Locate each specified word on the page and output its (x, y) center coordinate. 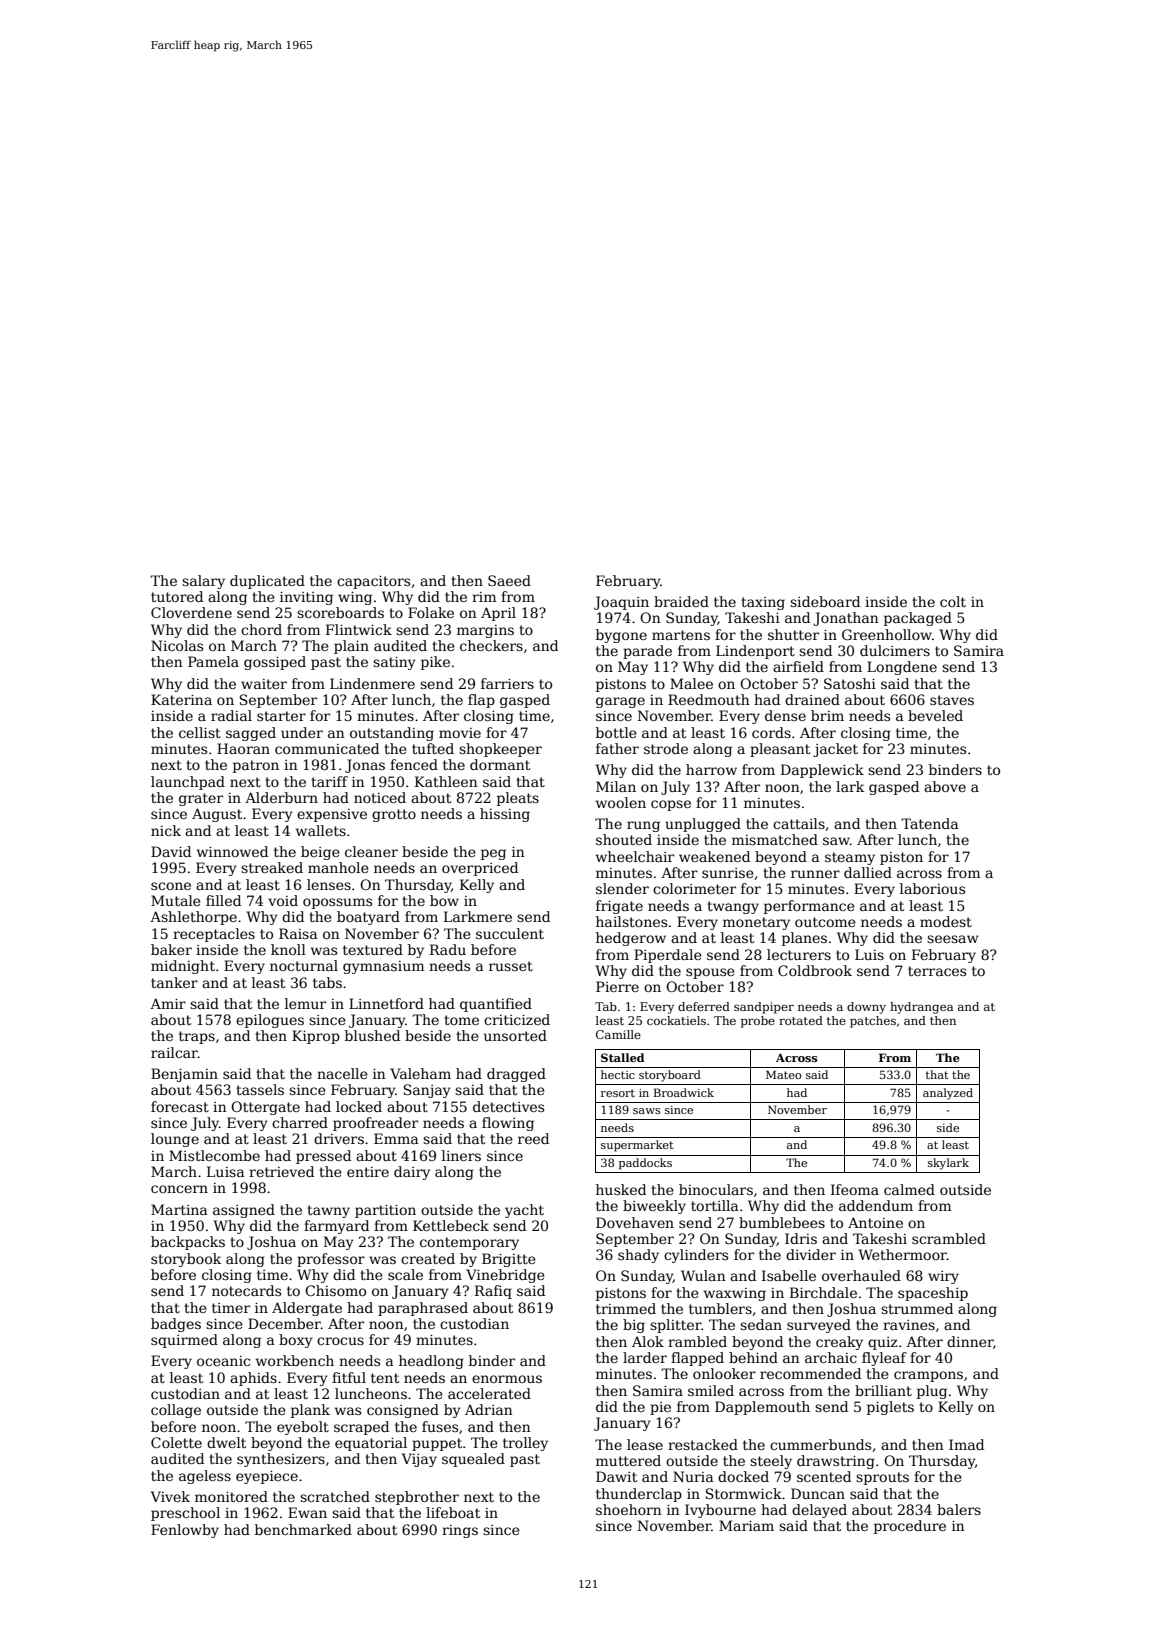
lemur (305, 1003)
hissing (505, 815)
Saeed (509, 580)
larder (645, 1357)
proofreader (375, 1124)
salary (203, 582)
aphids (253, 1379)
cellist (200, 732)
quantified (496, 1005)
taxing (763, 603)
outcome (825, 922)
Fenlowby (185, 1531)
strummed (917, 1308)
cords (771, 732)
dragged (516, 1075)
